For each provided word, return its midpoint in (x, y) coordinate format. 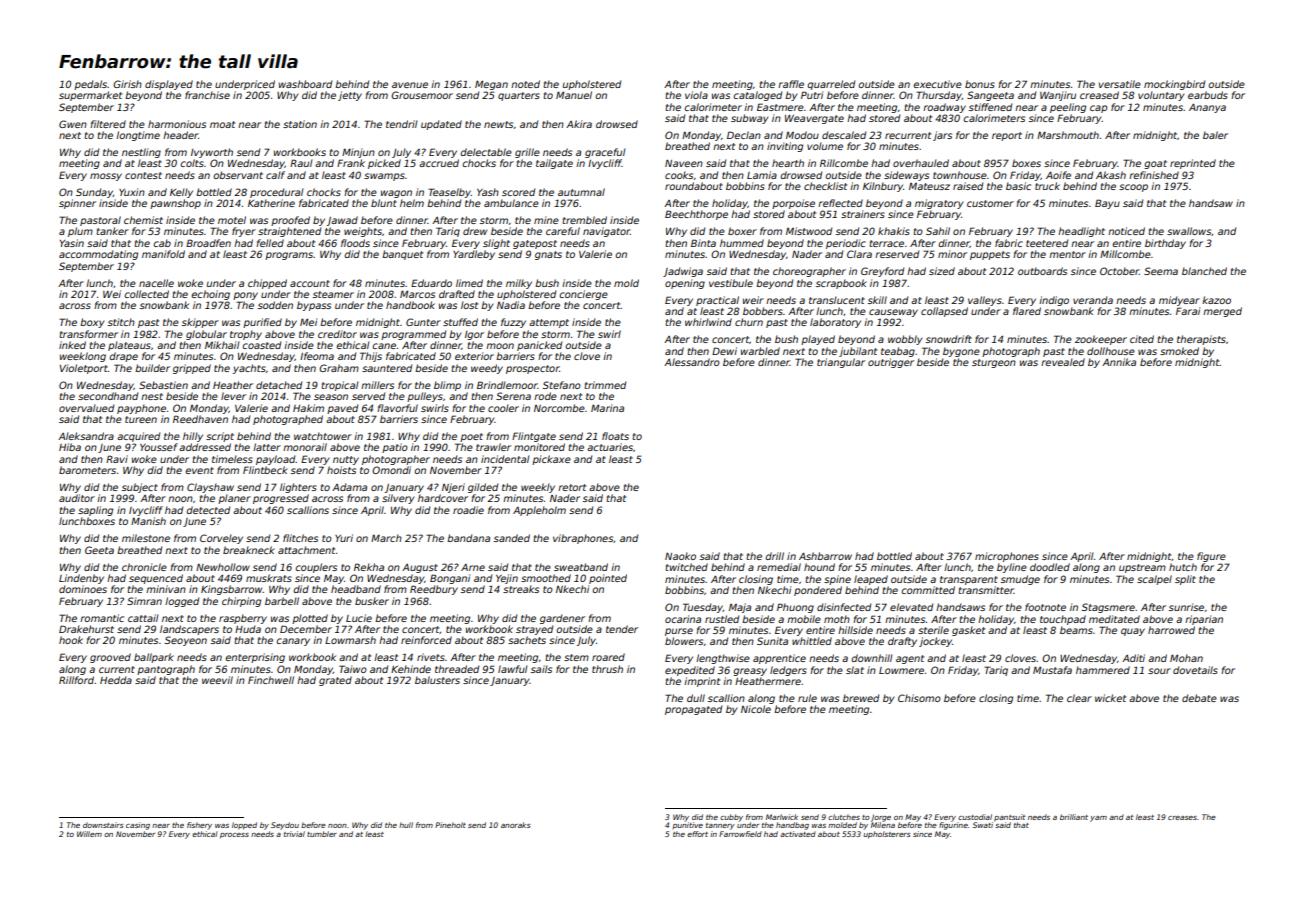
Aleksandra (86, 436)
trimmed (605, 385)
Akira (579, 124)
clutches (844, 817)
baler (1215, 135)
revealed (1063, 362)
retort (572, 487)
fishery (199, 826)
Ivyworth (212, 153)
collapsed (944, 312)
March (386, 538)
